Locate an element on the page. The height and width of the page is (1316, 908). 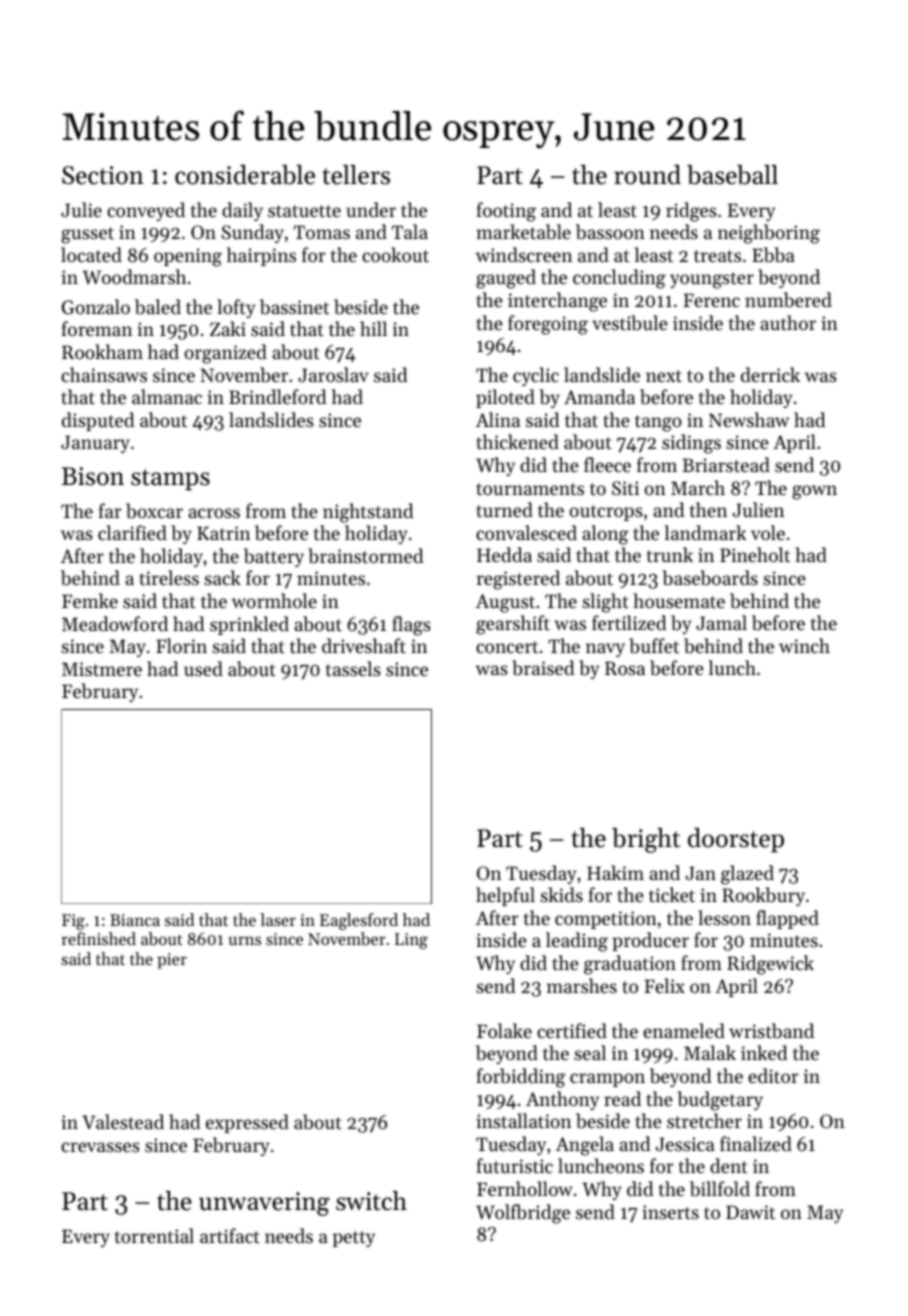
ridges is located at coordinates (691, 212).
